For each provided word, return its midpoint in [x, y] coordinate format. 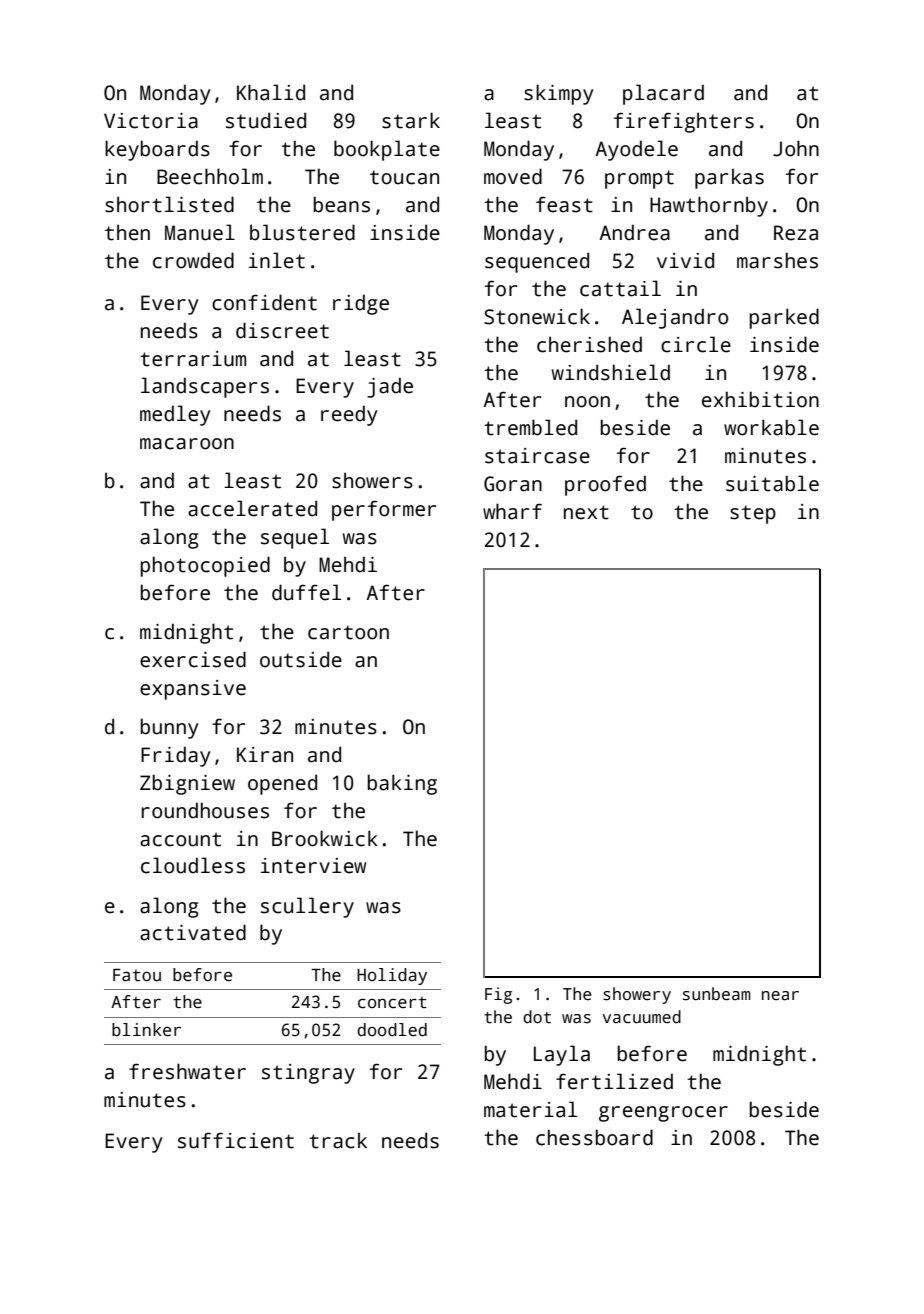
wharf [512, 511]
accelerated [252, 508]
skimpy [558, 94]
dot [537, 1017]
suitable [772, 483]
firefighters [684, 122]
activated [193, 932]
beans [342, 204]
